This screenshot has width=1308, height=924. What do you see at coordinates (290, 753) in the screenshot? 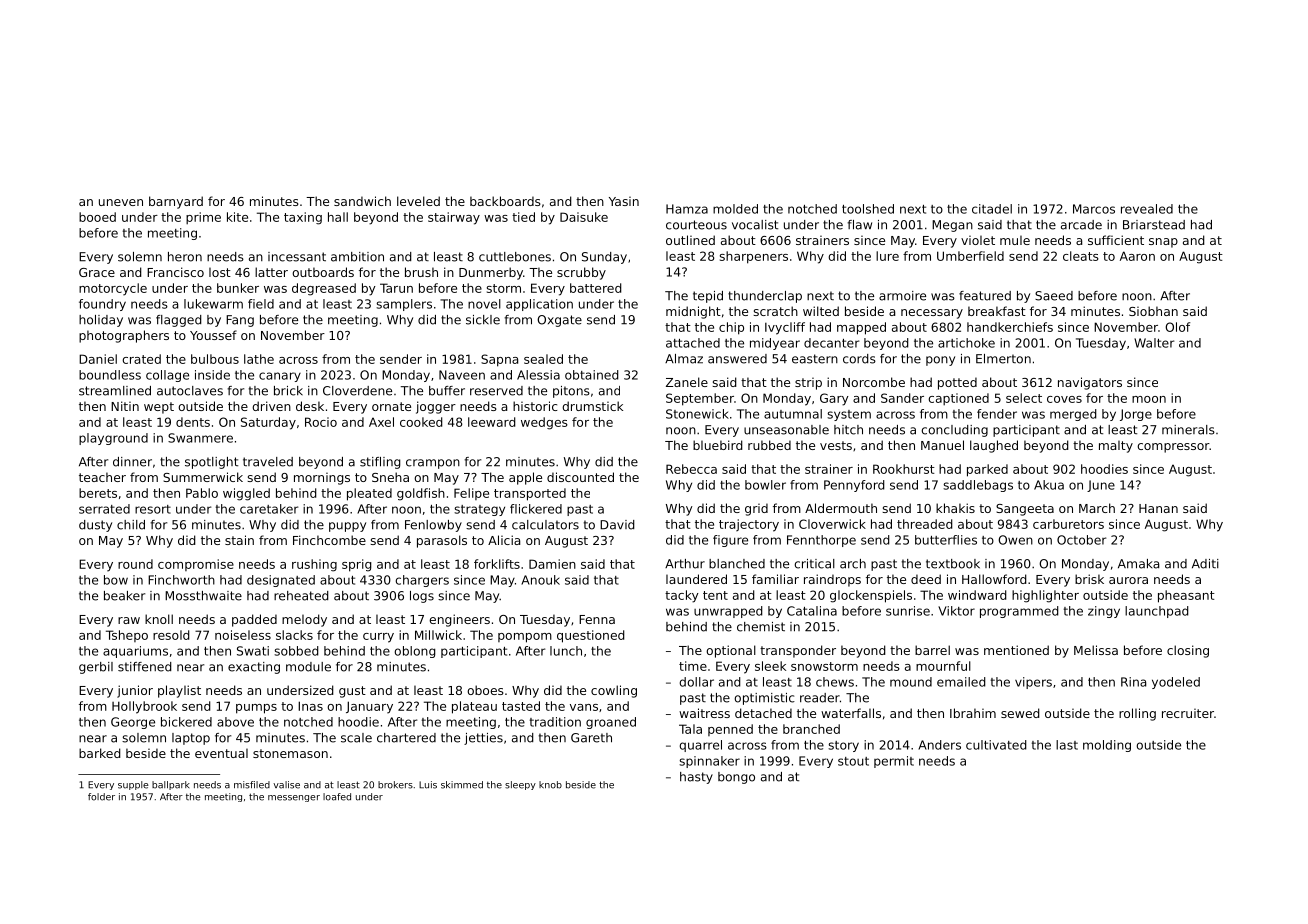
I see `stonemason` at bounding box center [290, 753].
